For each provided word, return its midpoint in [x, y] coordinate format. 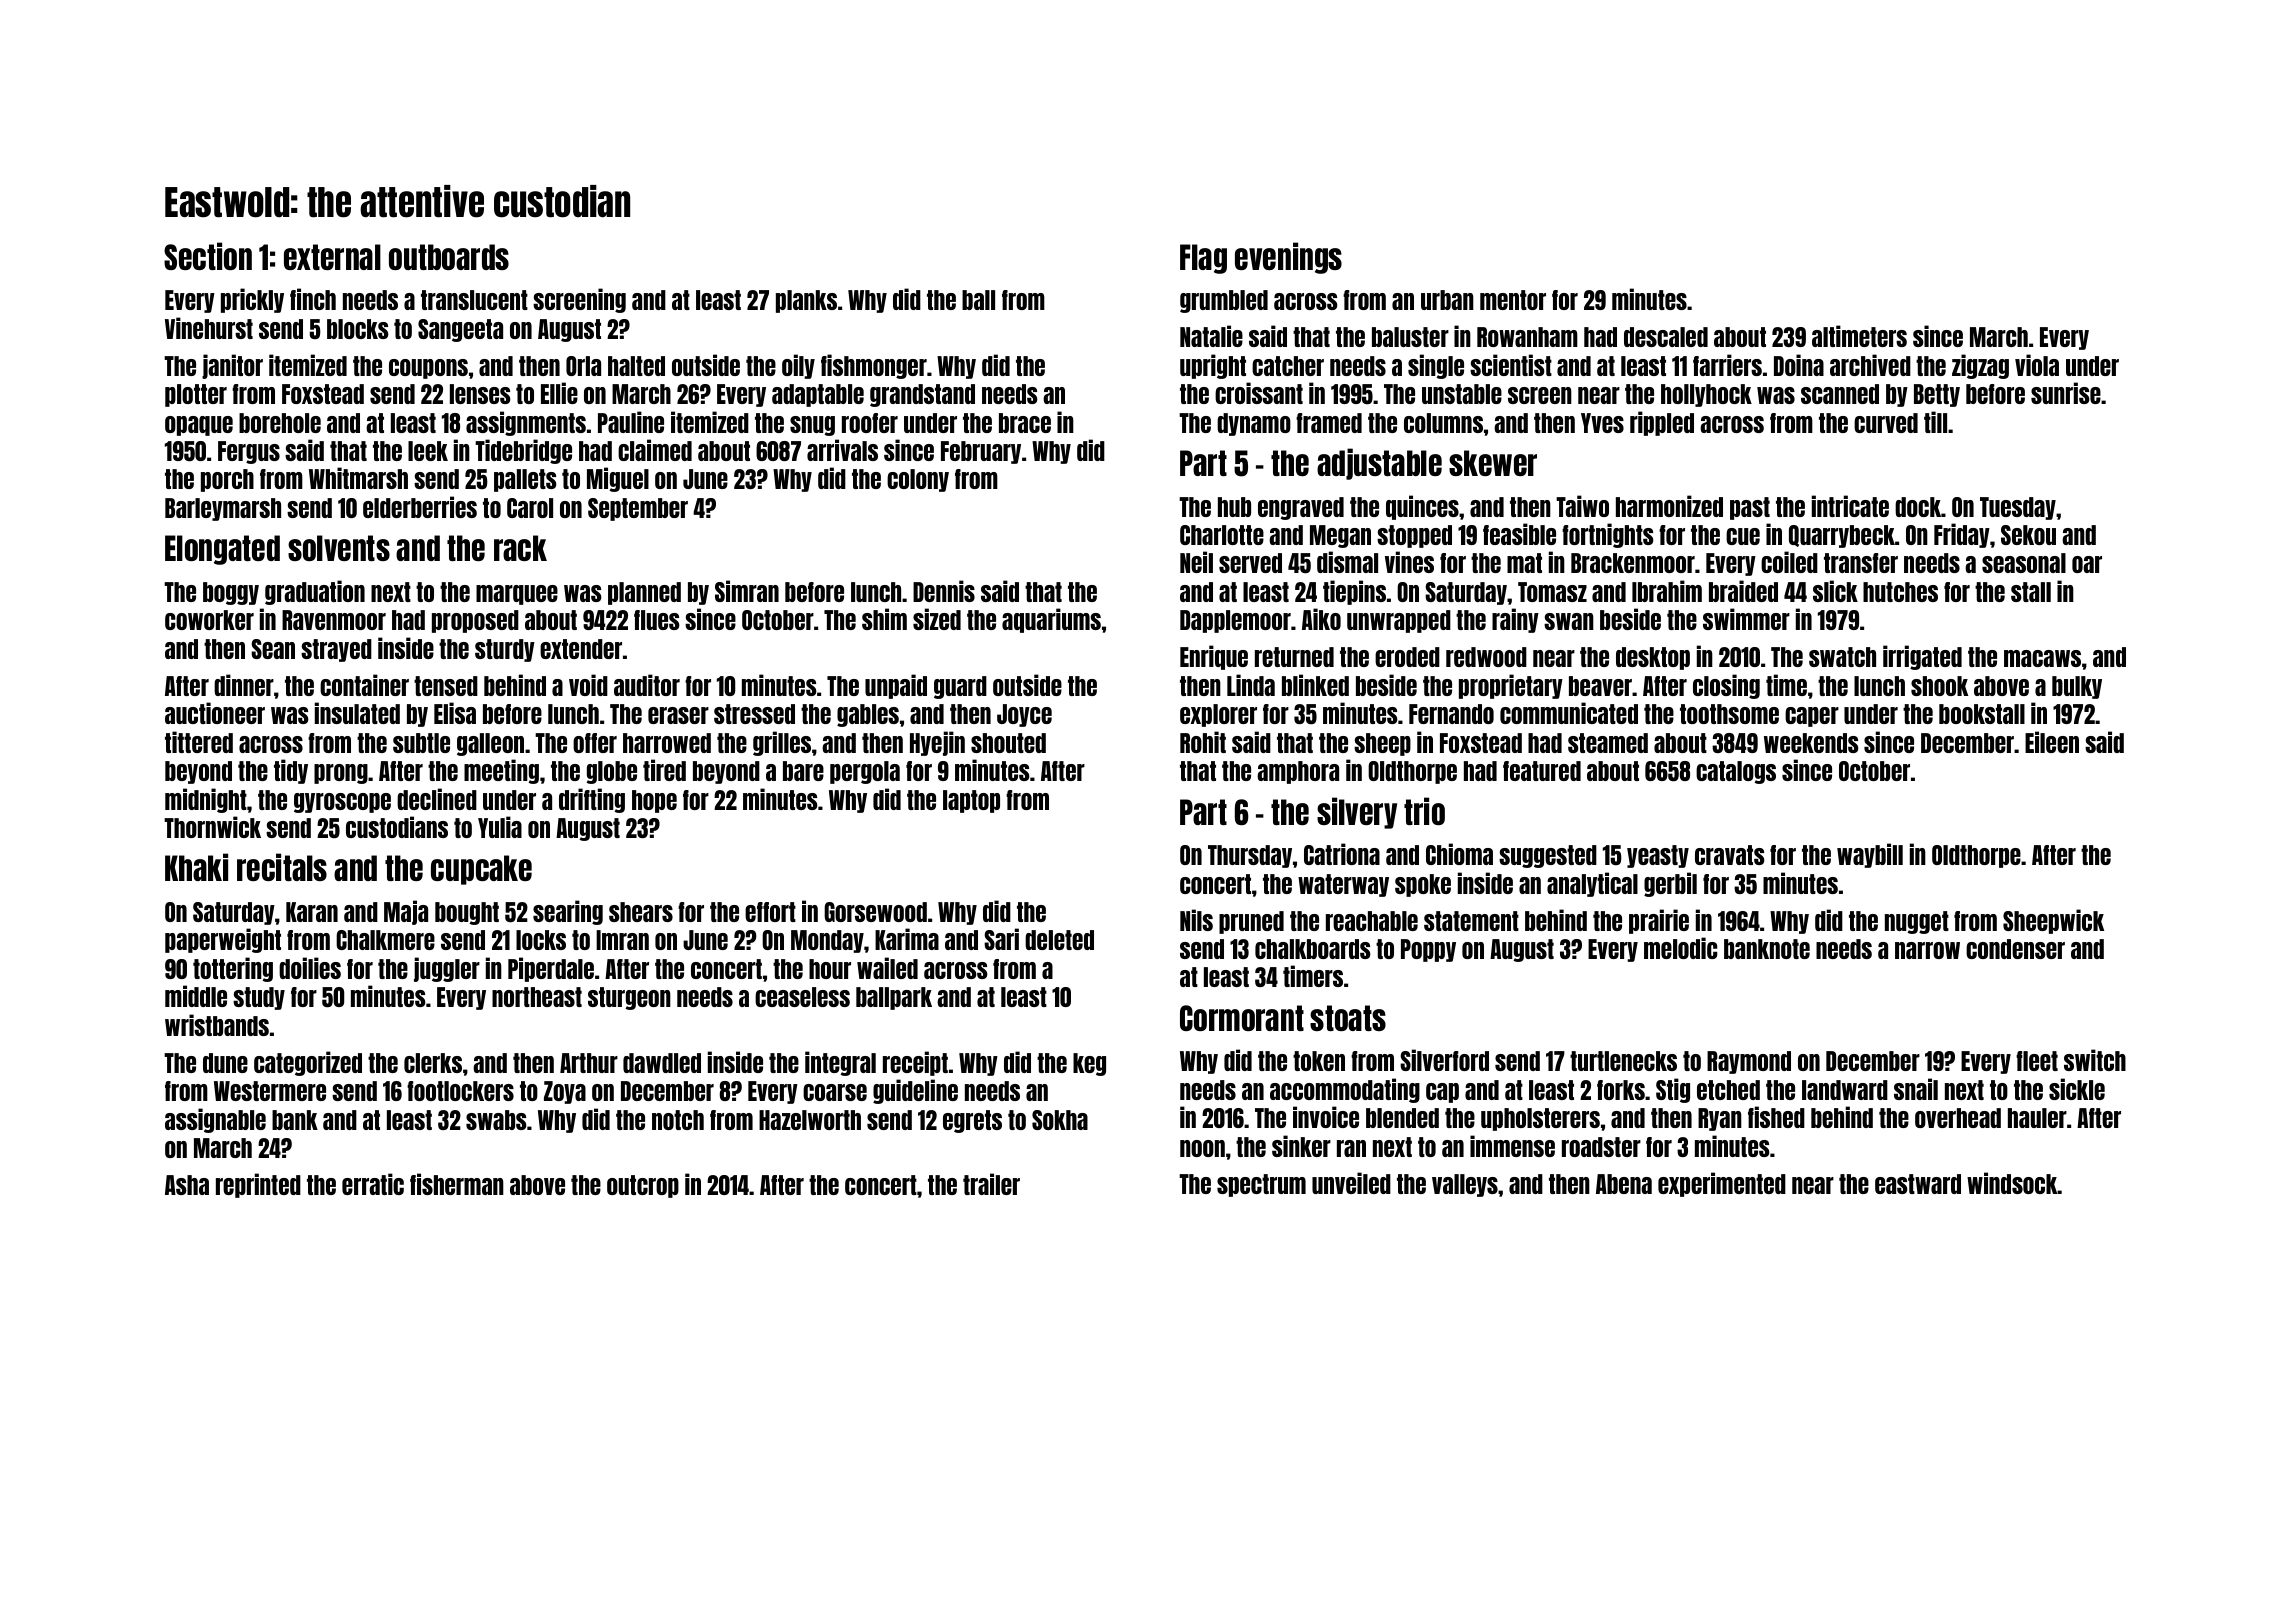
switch [2095, 1060]
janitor [232, 366]
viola [2037, 365]
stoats [1348, 1018]
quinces [1422, 507]
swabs [496, 1120]
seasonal [2024, 563]
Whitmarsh [358, 478]
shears [641, 912]
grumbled [1224, 301]
